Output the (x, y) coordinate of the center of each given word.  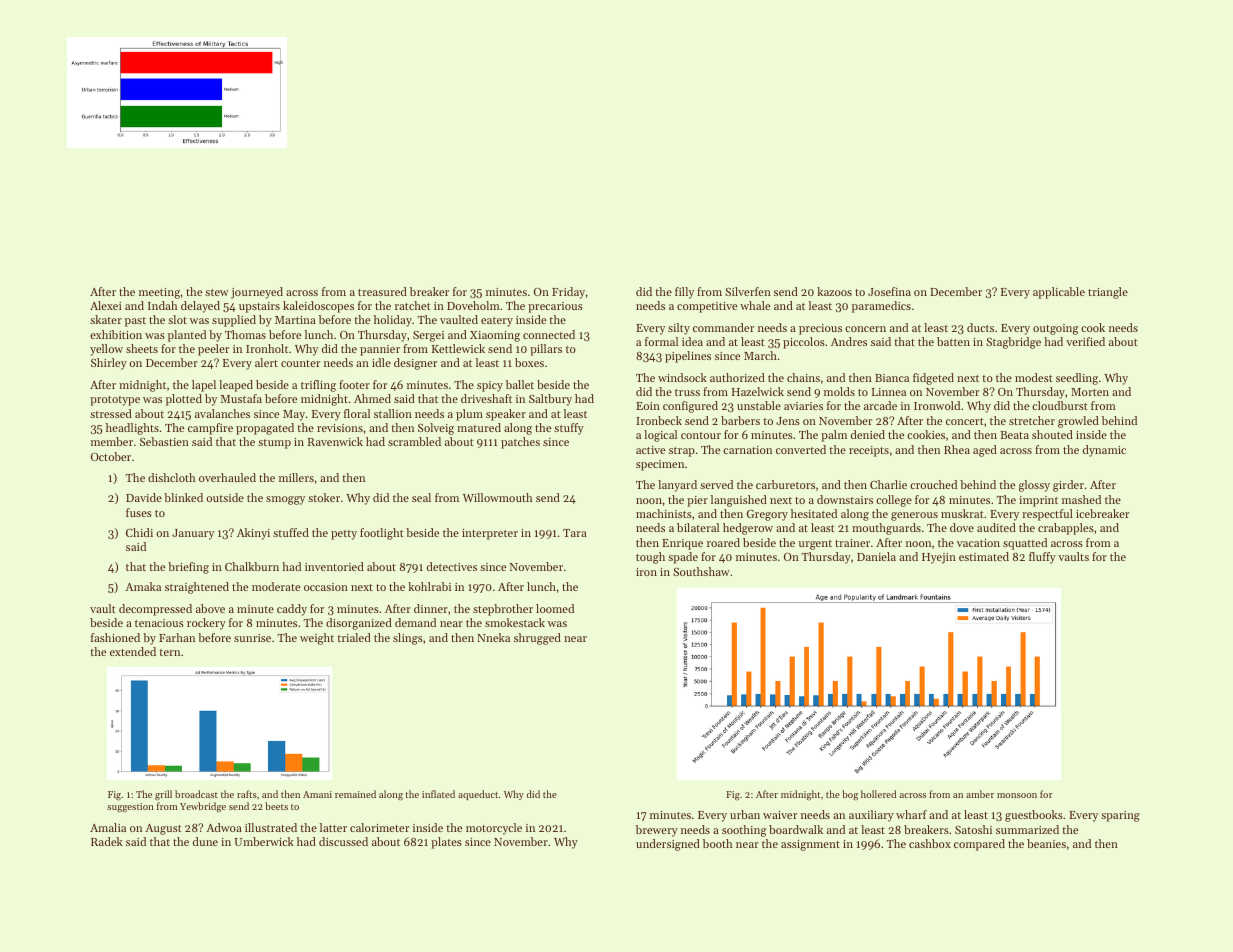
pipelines (688, 357)
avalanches (222, 413)
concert (965, 421)
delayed (200, 307)
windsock (682, 377)
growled (1078, 422)
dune (205, 841)
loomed (555, 608)
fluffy (1042, 558)
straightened (197, 588)
